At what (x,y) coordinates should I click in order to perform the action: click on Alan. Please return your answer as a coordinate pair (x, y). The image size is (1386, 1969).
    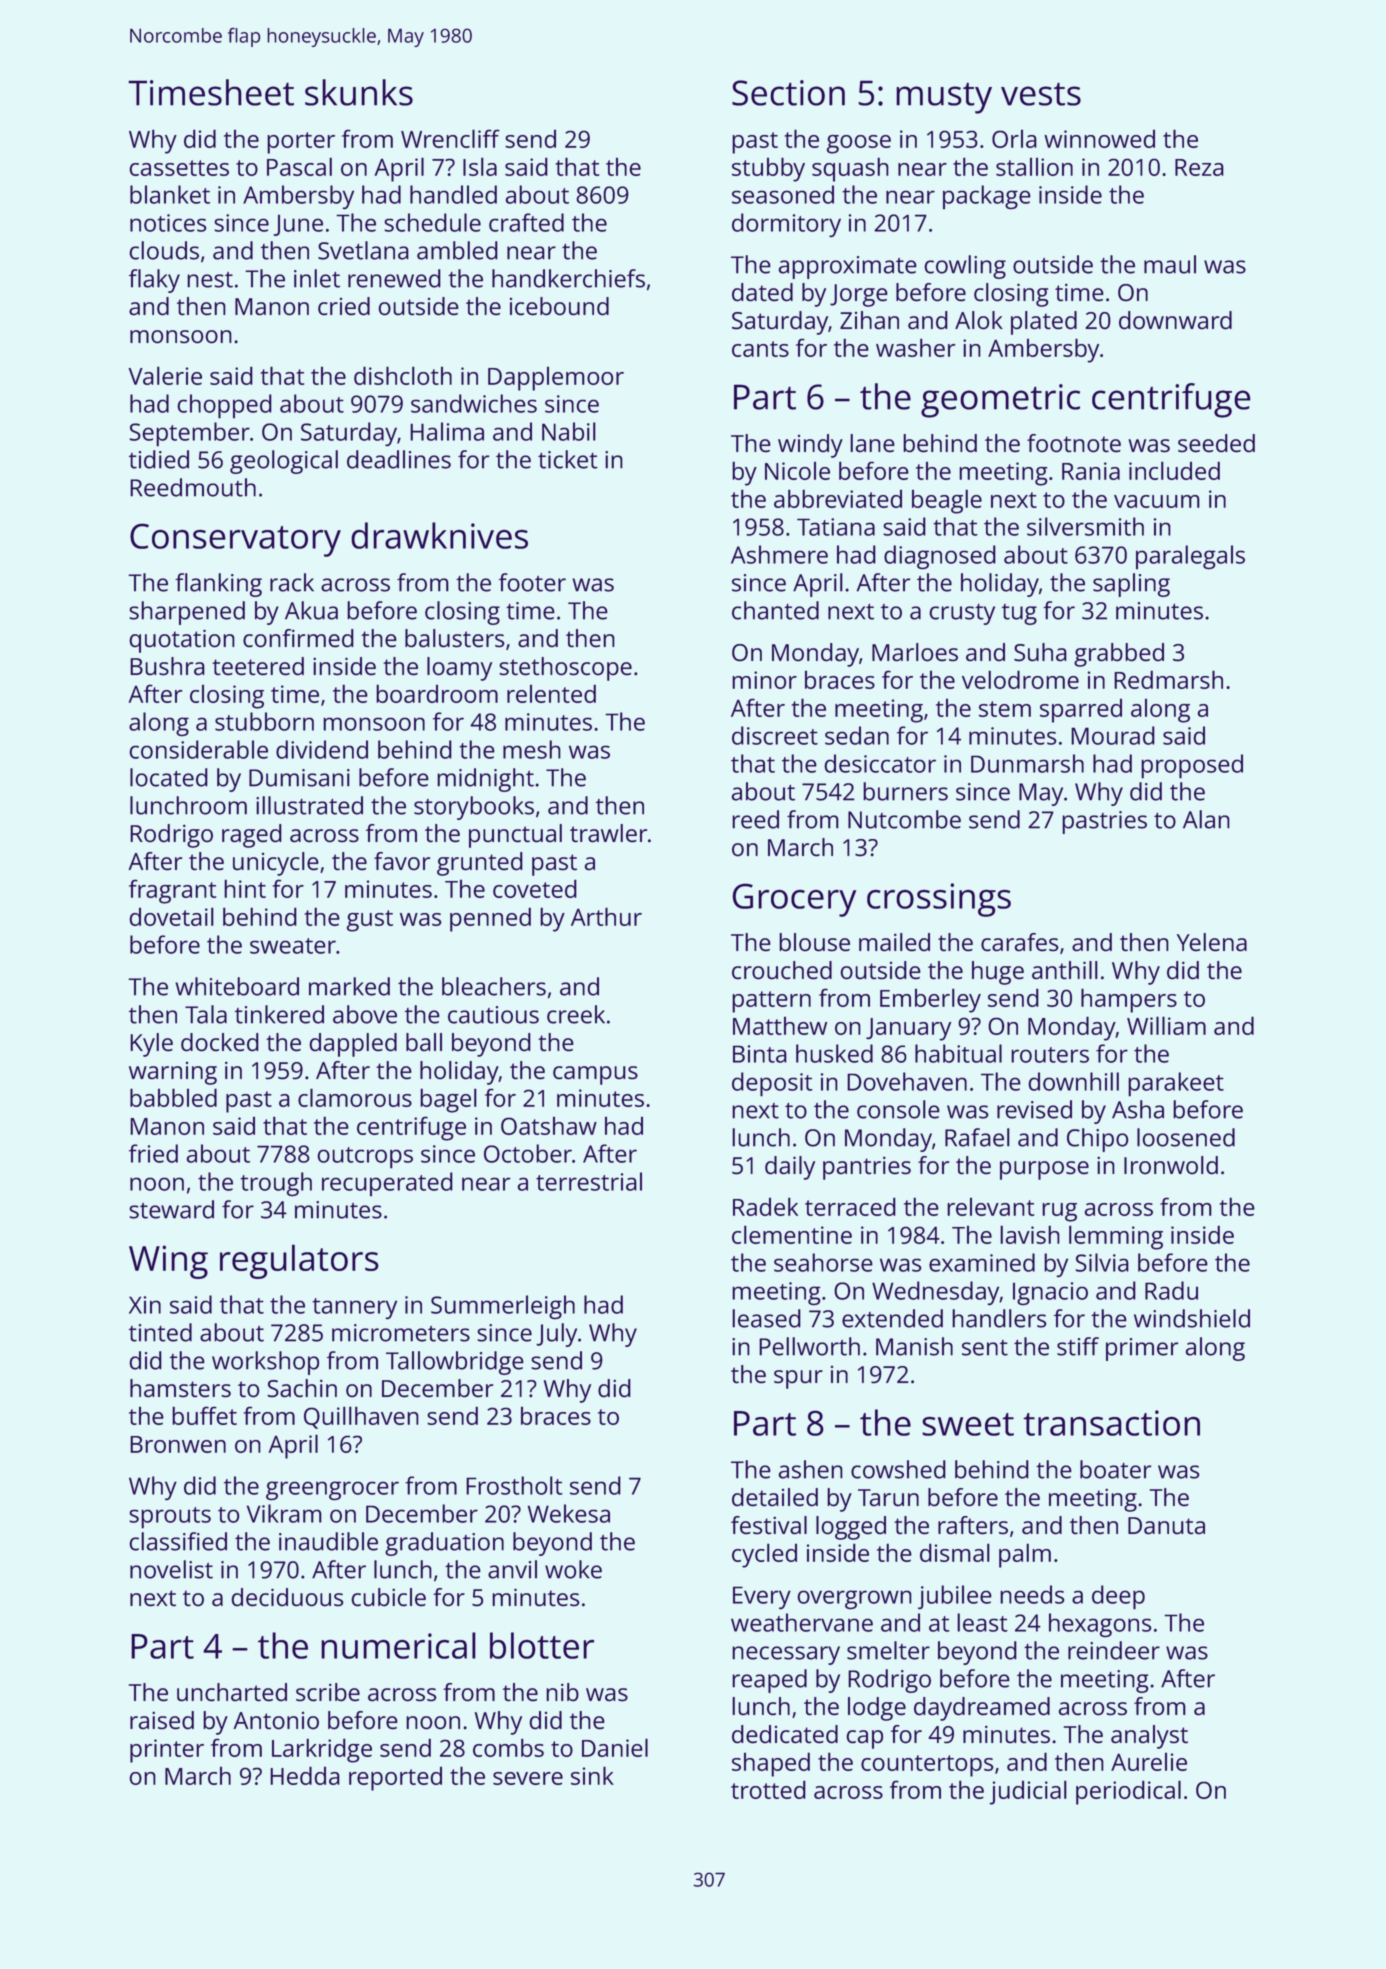
    Looking at the image, I should click on (1206, 819).
